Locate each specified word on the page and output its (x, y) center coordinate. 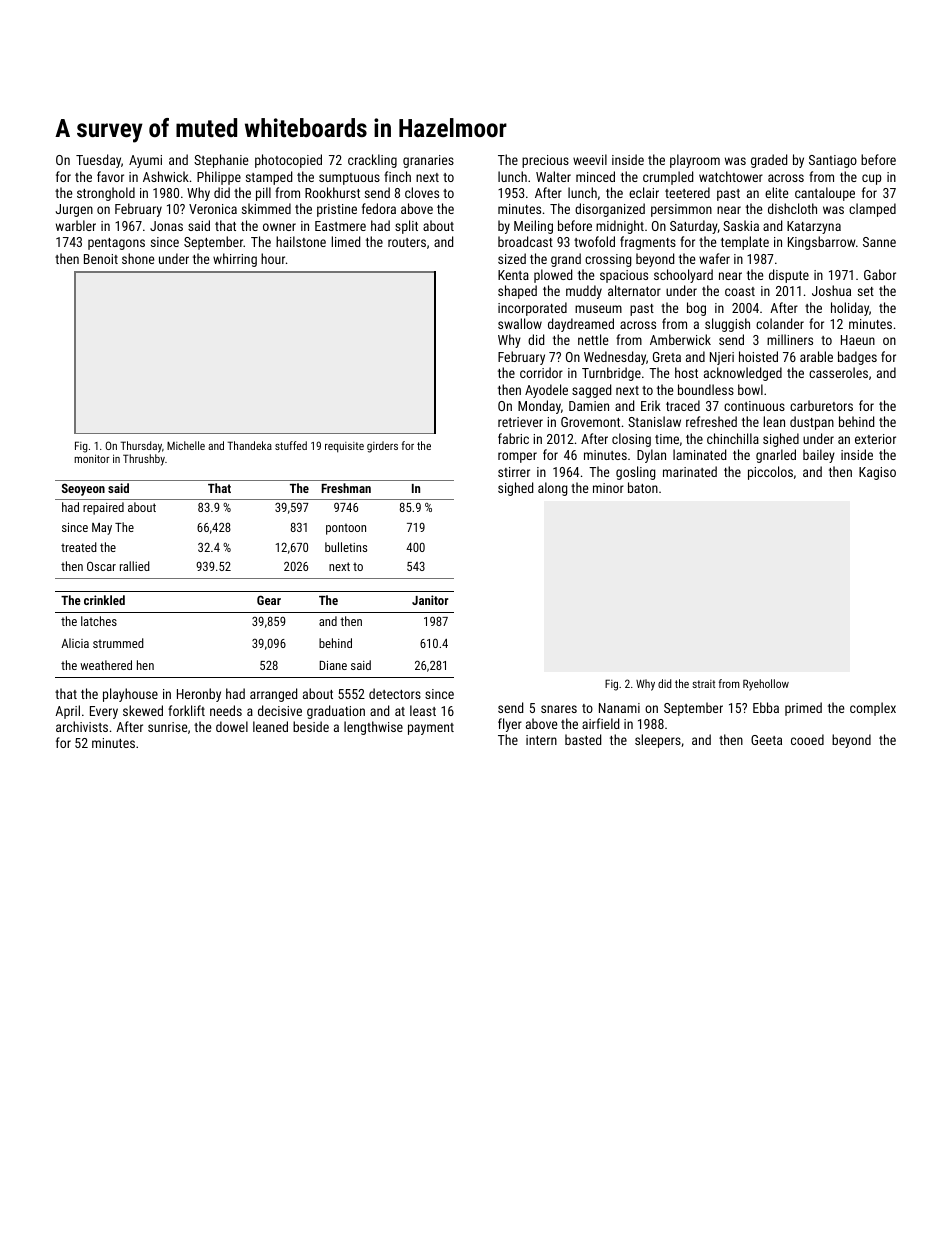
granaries (428, 161)
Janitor (430, 600)
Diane (333, 665)
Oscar (101, 566)
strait (703, 684)
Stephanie (221, 161)
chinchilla (733, 438)
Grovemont (590, 422)
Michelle (186, 445)
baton (643, 487)
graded (769, 161)
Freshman (346, 488)
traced (683, 405)
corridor (541, 372)
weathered (106, 665)
